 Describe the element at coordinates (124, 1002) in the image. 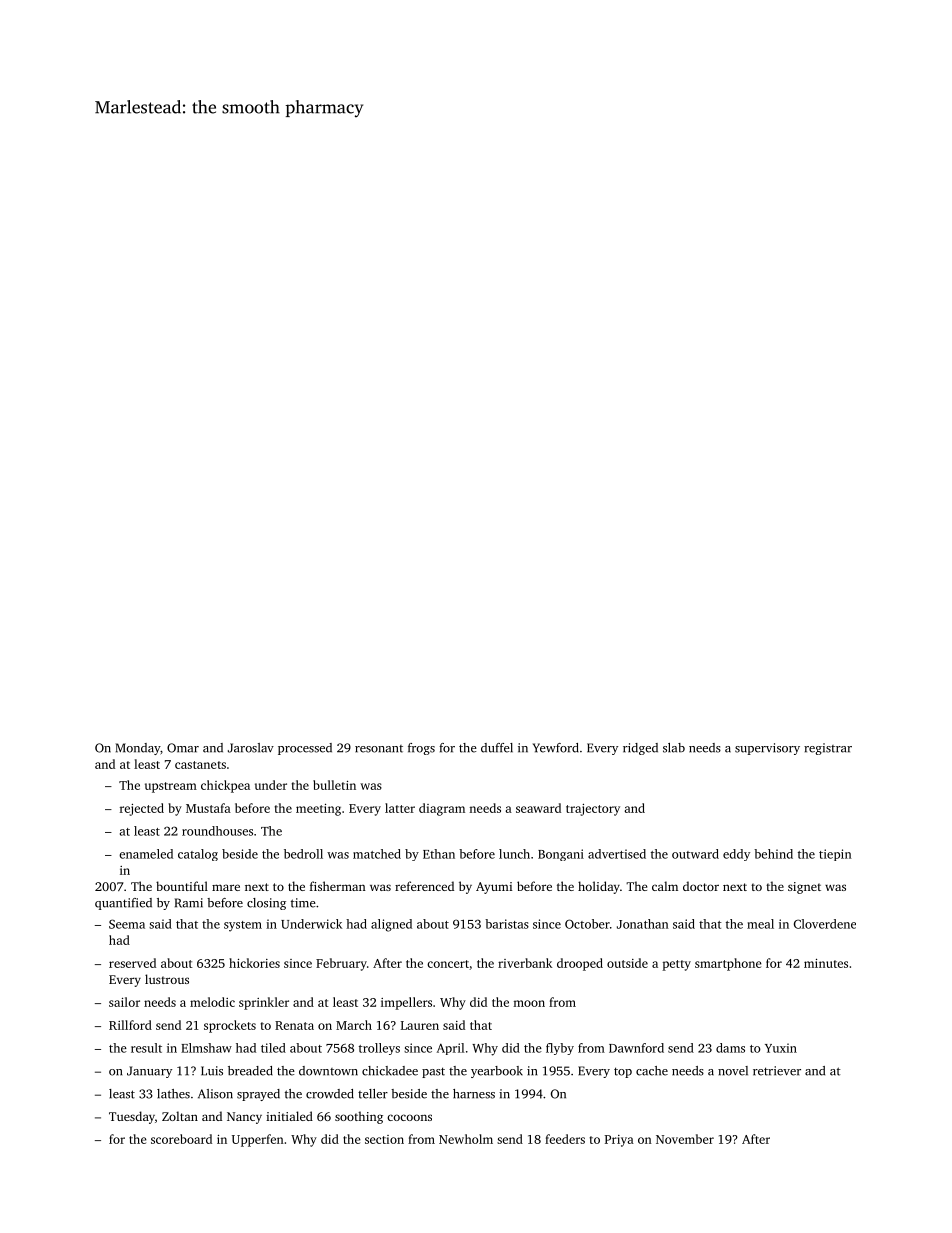

I see `sailor` at that location.
